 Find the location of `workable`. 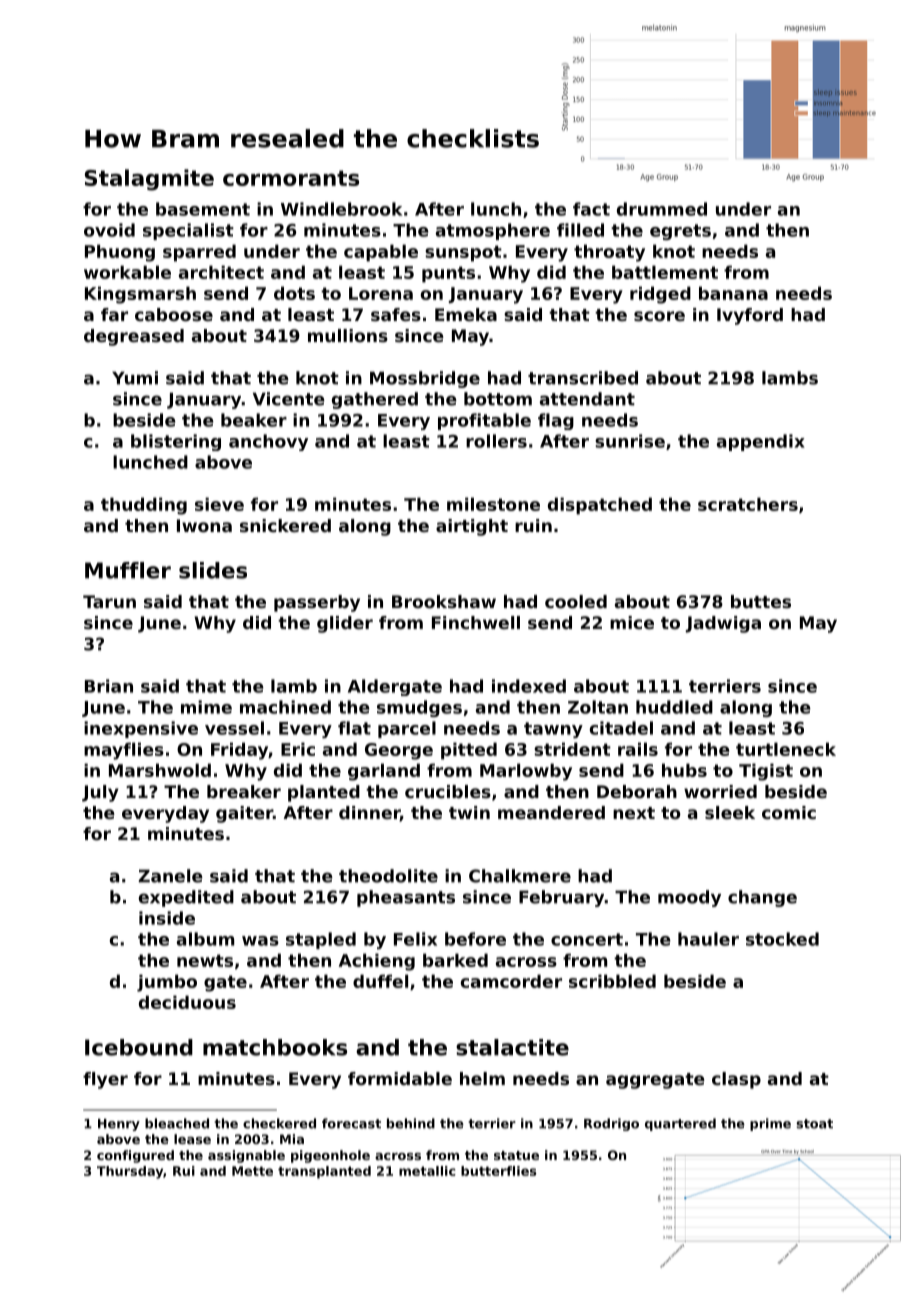

workable is located at coordinates (127, 272).
